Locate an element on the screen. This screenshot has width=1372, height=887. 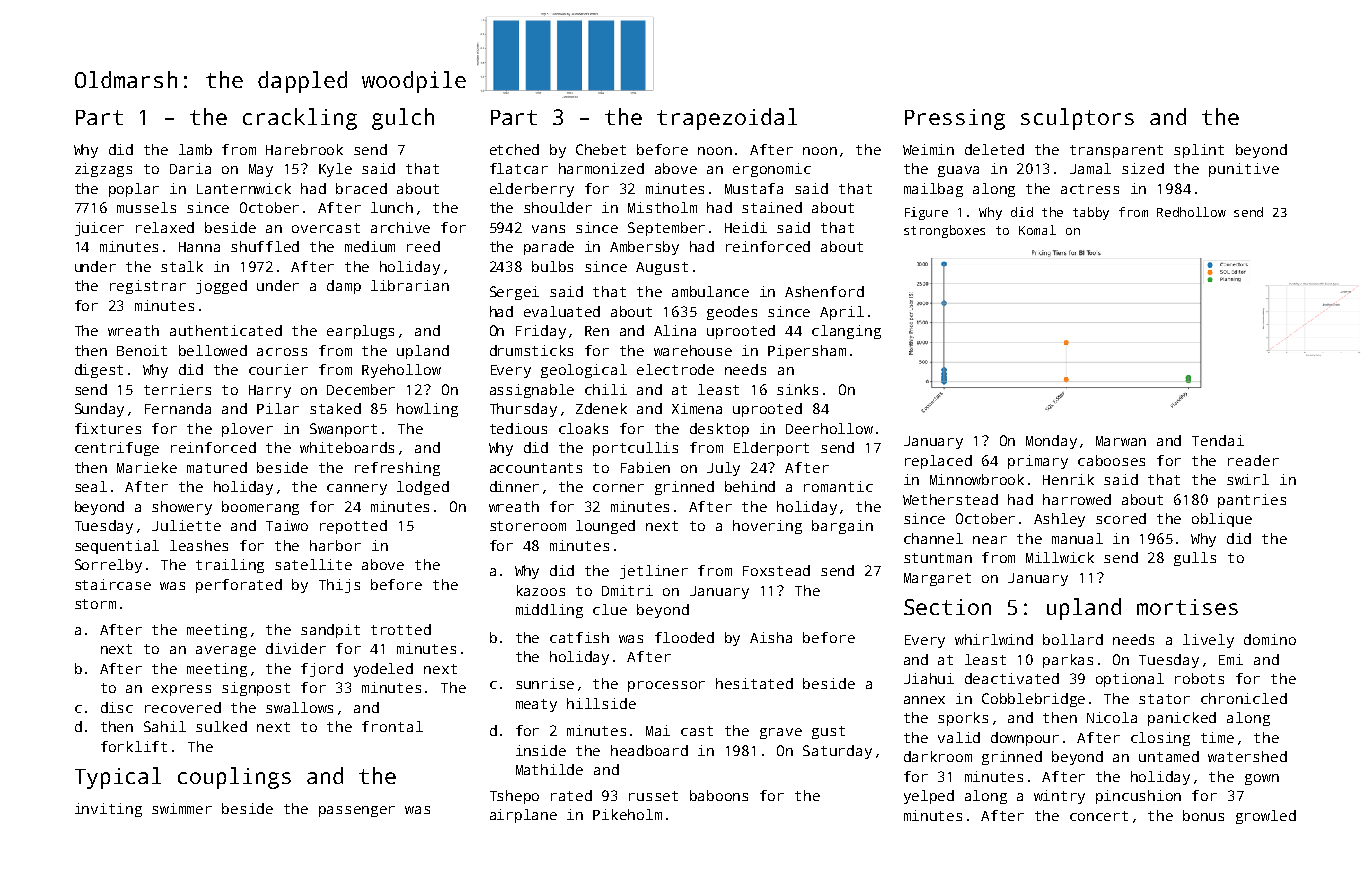
clanging is located at coordinates (846, 332).
